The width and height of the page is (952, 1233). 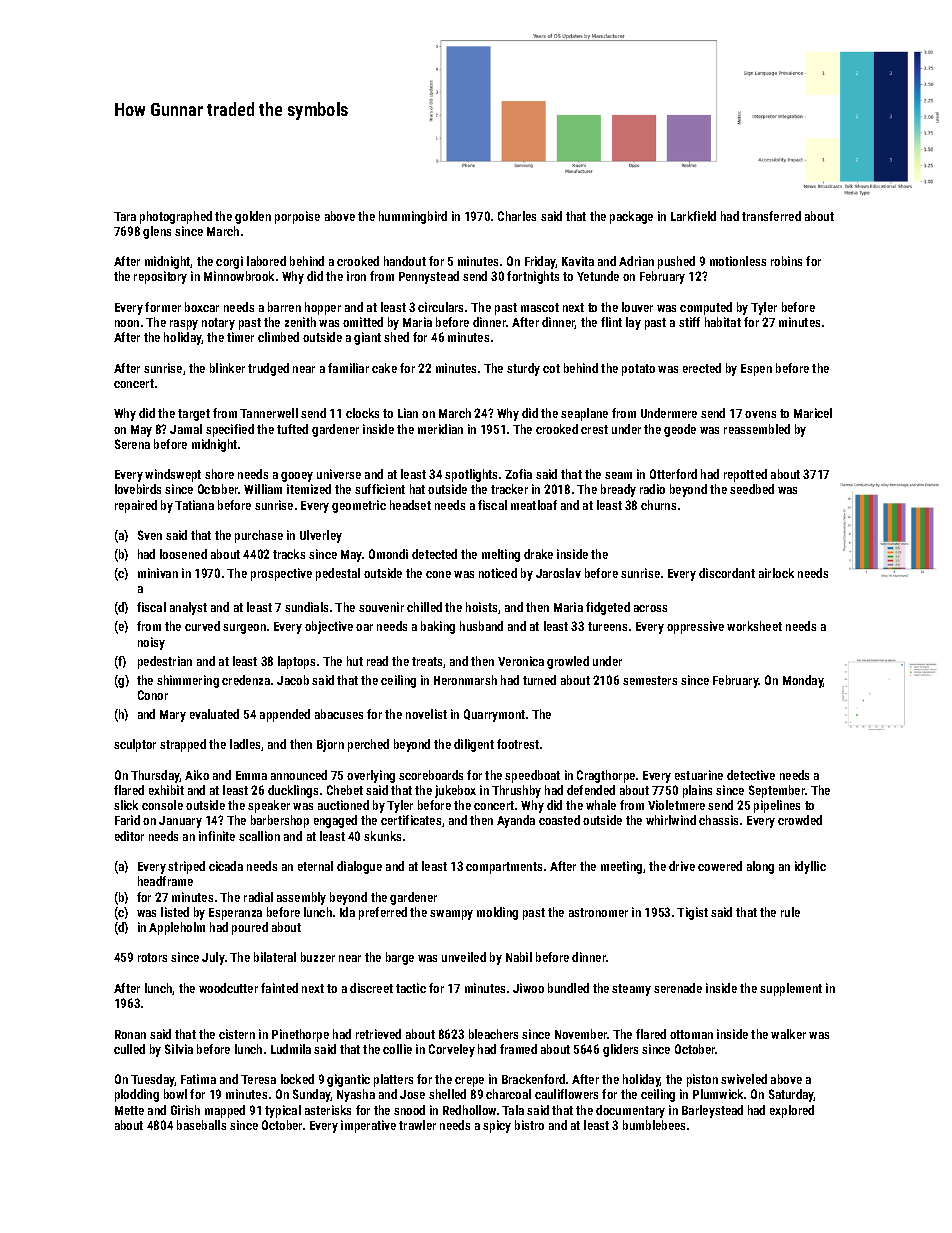 What do you see at coordinates (636, 261) in the page?
I see `Adrian` at bounding box center [636, 261].
